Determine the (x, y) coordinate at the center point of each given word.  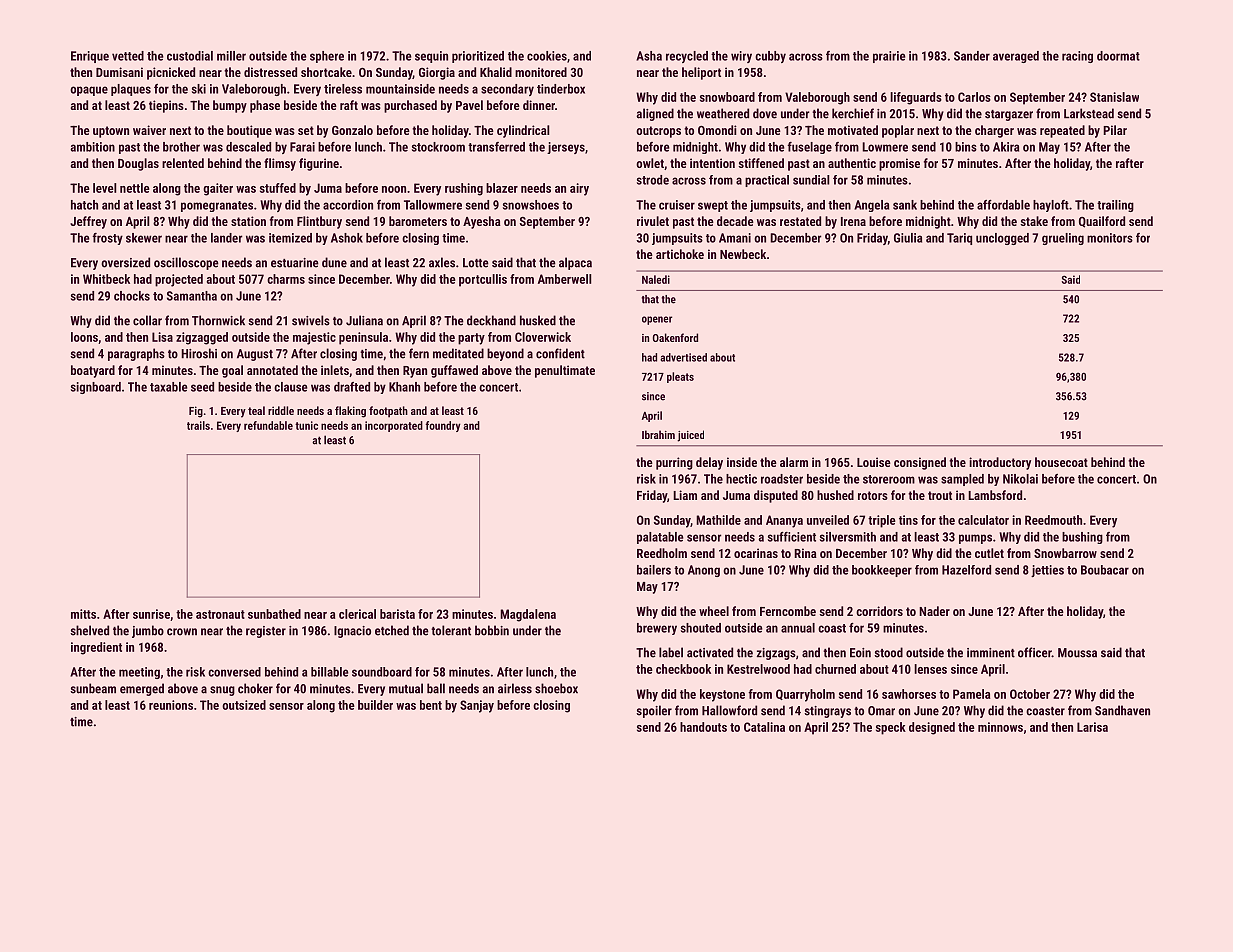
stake (1034, 221)
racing (1077, 57)
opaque (89, 91)
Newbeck (743, 254)
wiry (741, 57)
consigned (920, 463)
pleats (680, 377)
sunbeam (93, 688)
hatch (84, 205)
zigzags (776, 654)
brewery (657, 629)
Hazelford (966, 570)
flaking (350, 412)
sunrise (151, 614)
